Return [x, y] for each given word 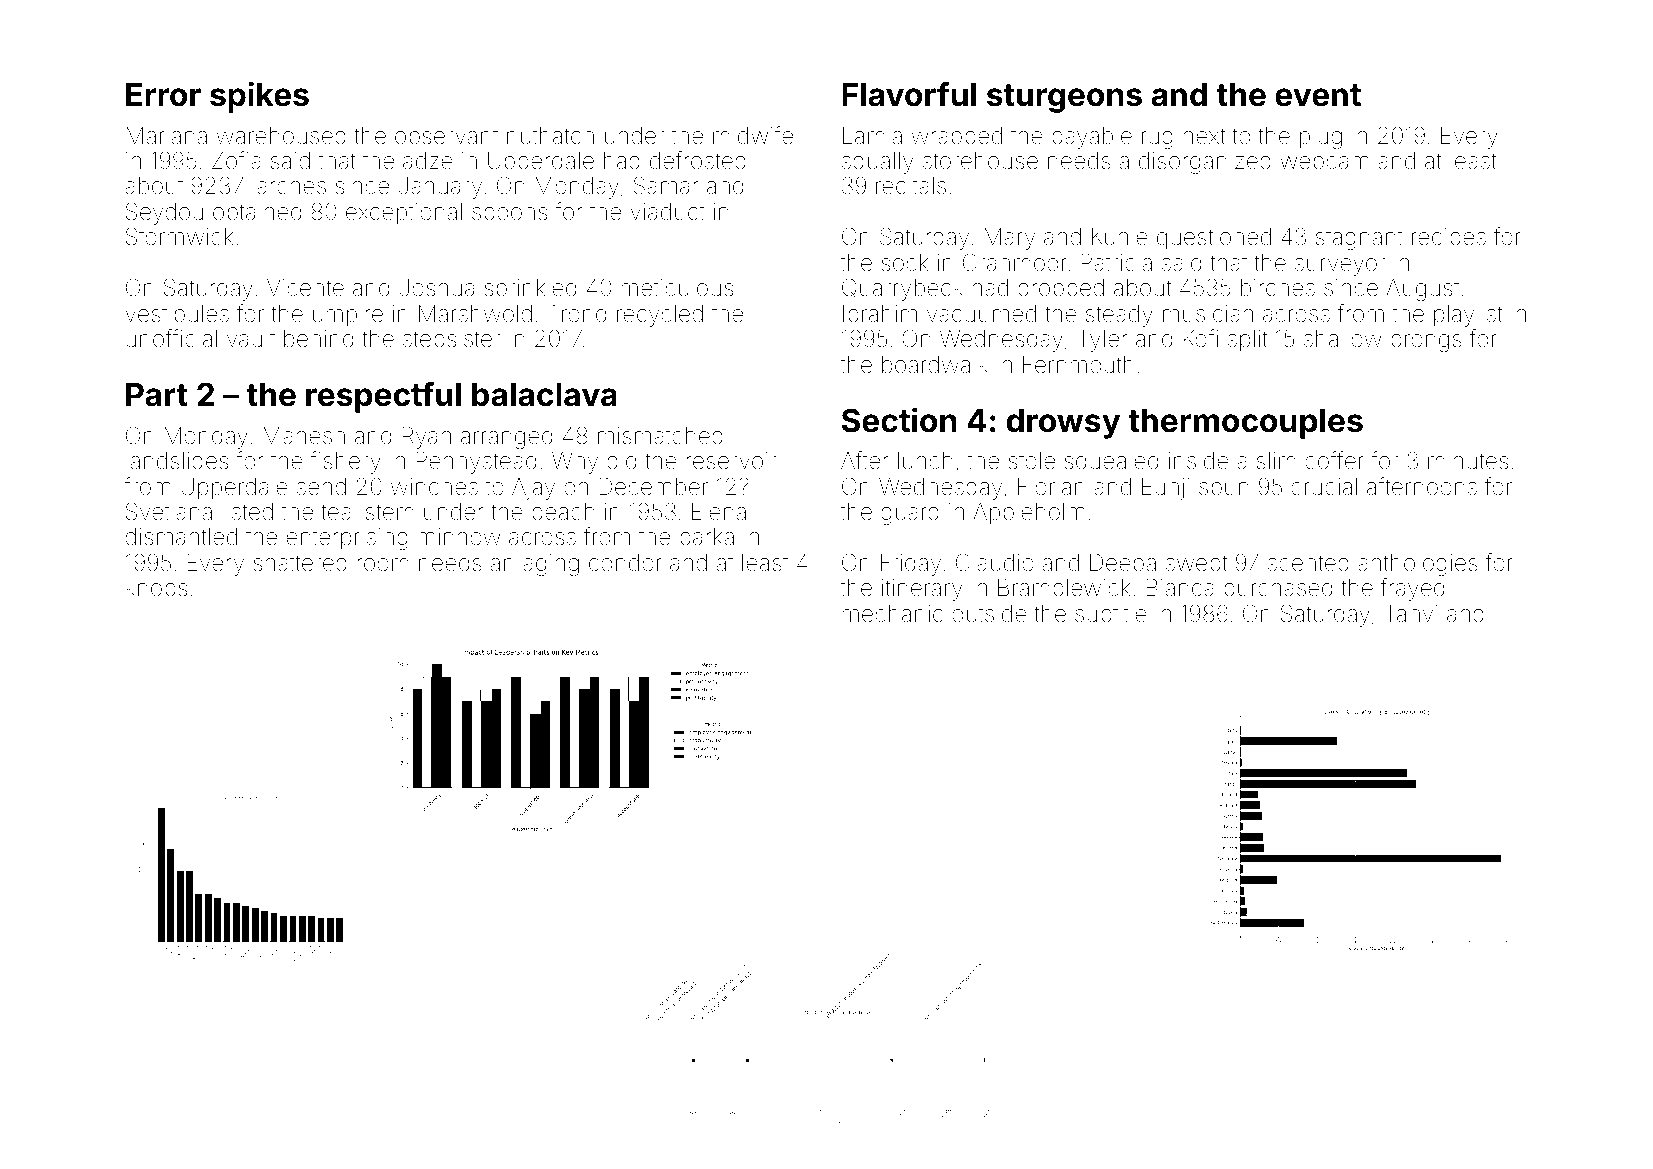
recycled [660, 316]
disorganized [1205, 163]
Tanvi [1411, 613]
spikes [259, 97]
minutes [1468, 461]
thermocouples [1245, 424]
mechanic [893, 614]
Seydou [164, 213]
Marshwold [475, 314]
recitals [911, 186]
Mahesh [304, 436]
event [1318, 95]
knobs [156, 588]
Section [899, 420]
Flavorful [909, 94]
